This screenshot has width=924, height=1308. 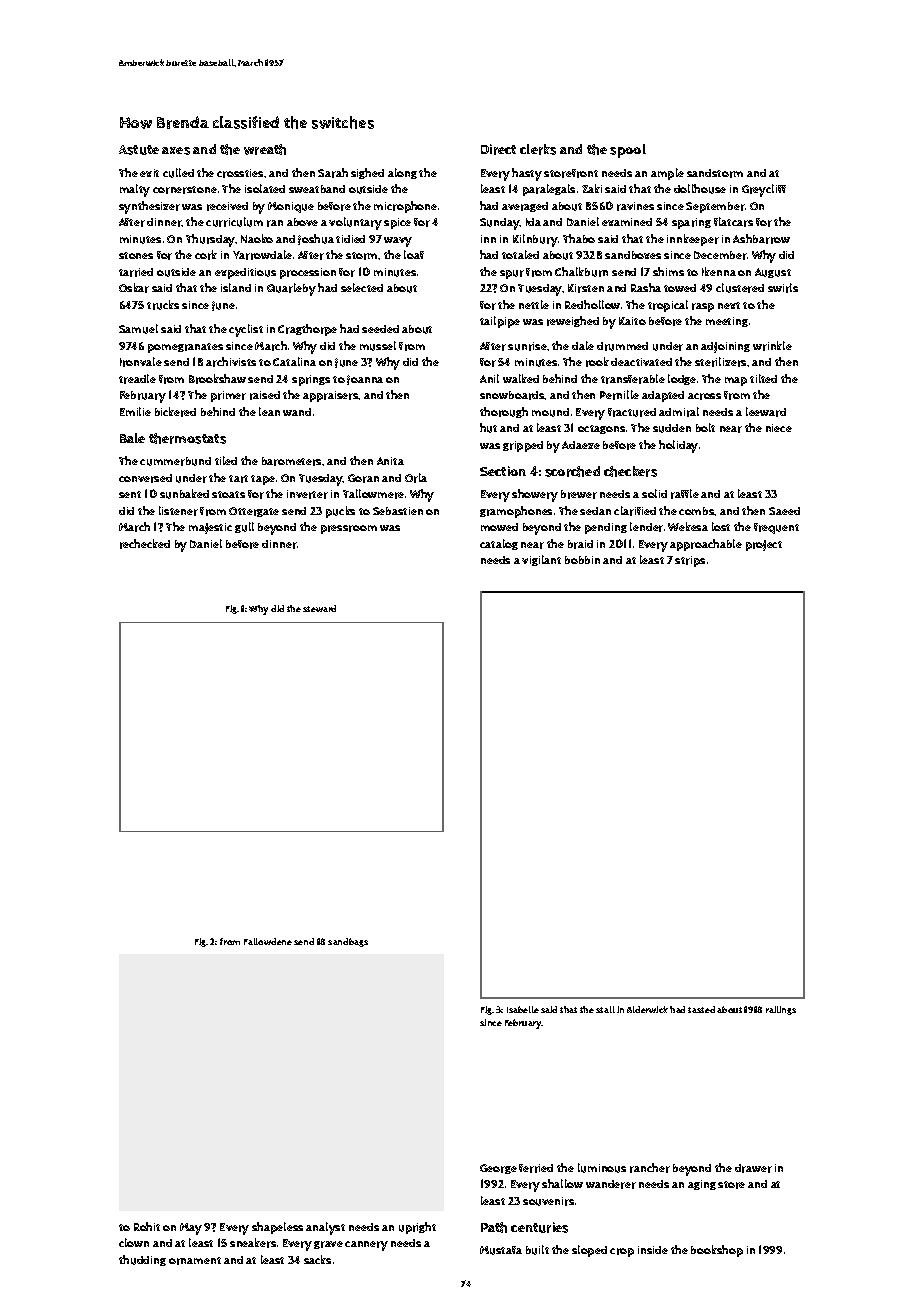 I want to click on project, so click(x=764, y=545).
